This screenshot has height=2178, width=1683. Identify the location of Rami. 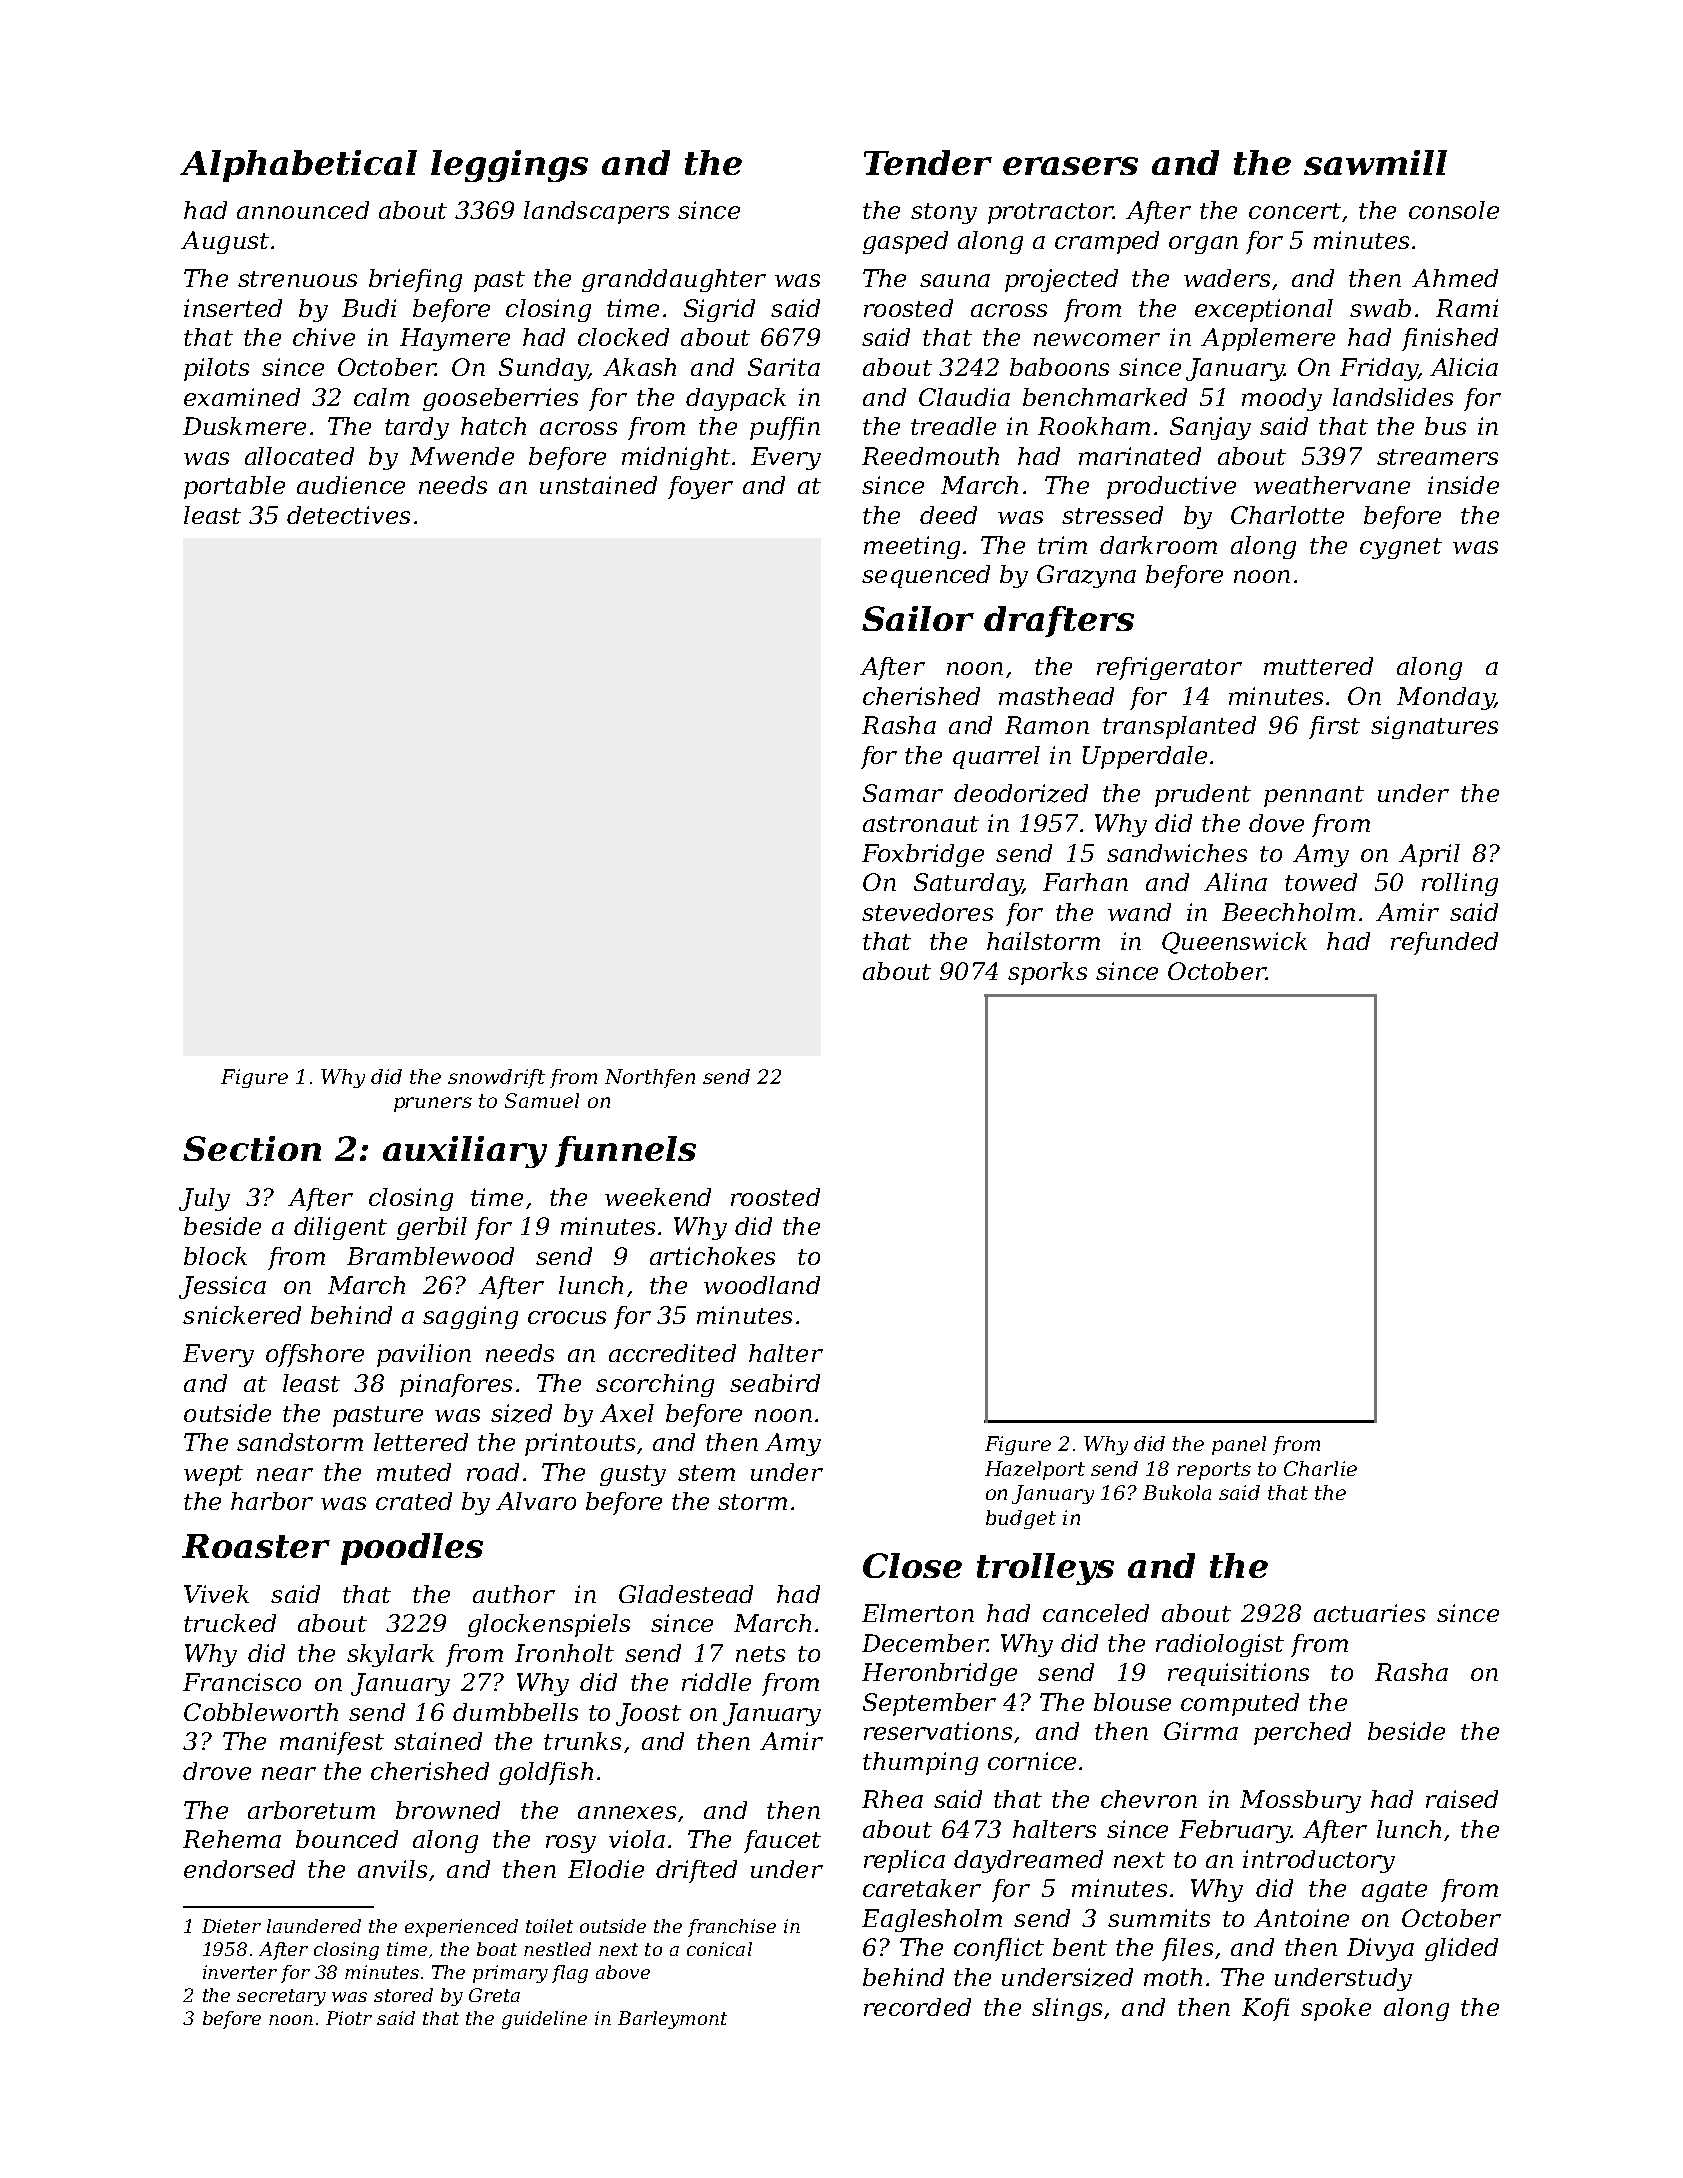
(1467, 308).
